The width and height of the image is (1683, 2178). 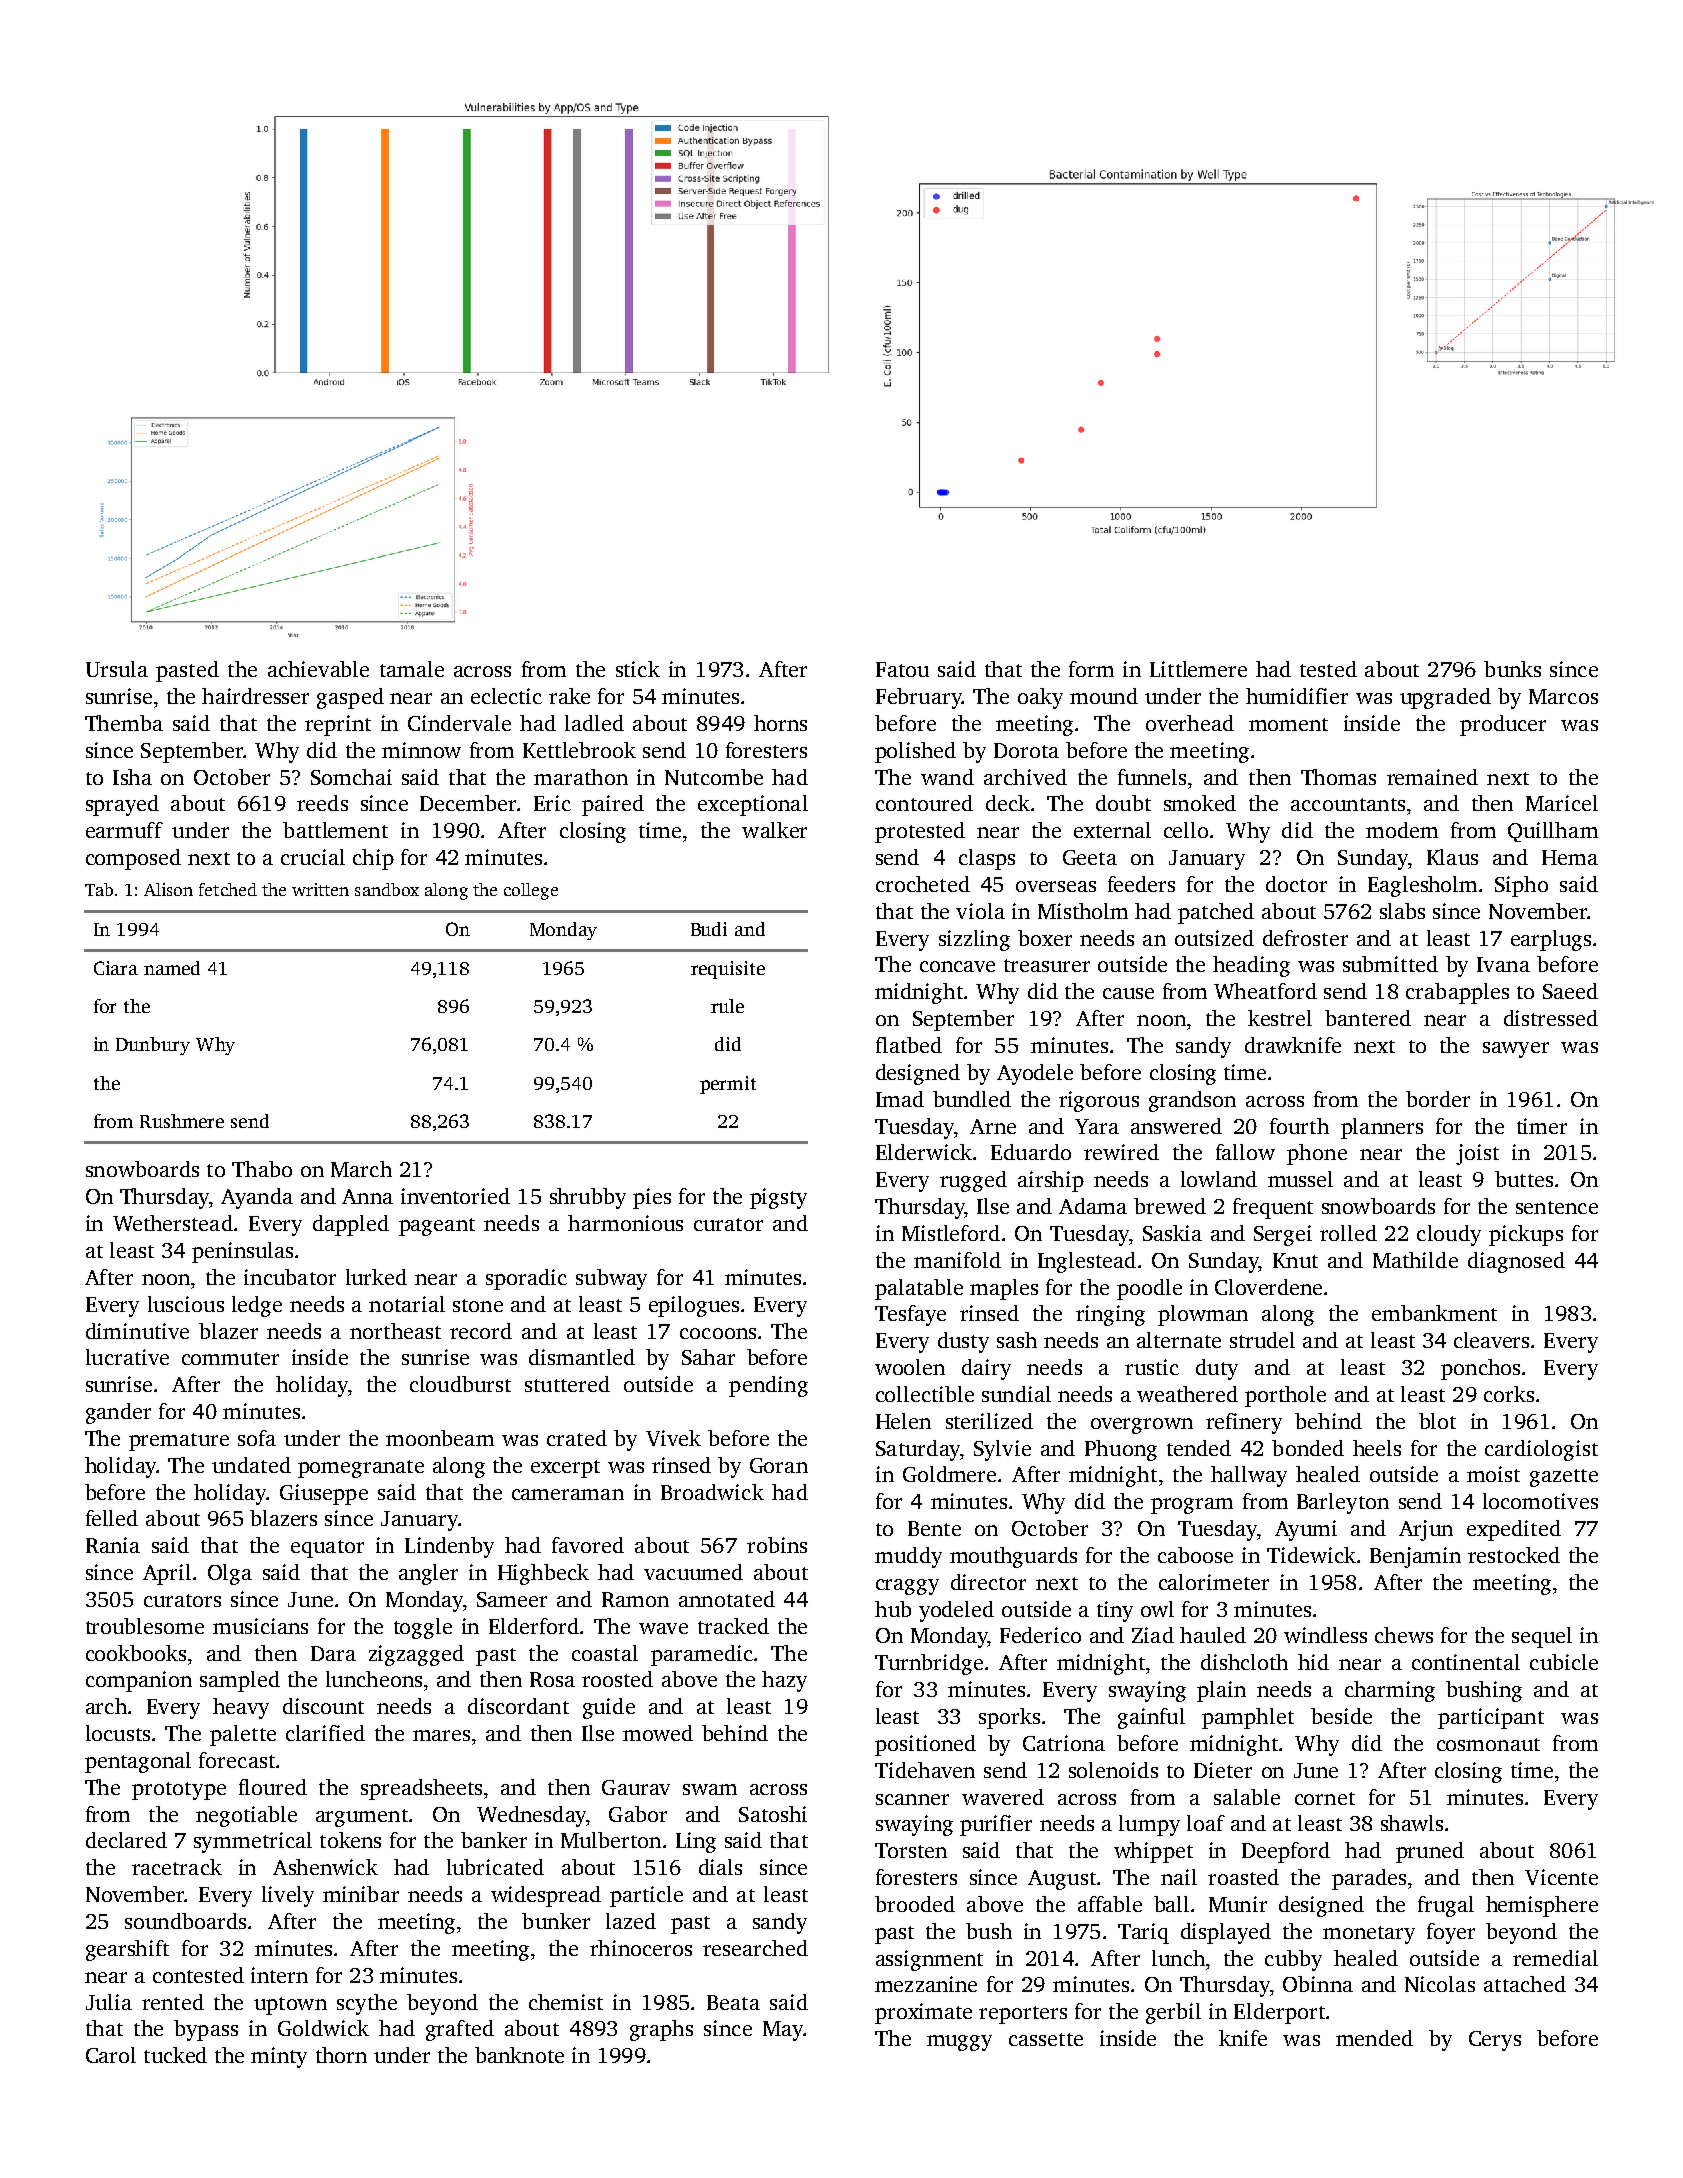 What do you see at coordinates (902, 669) in the image?
I see `Fatou` at bounding box center [902, 669].
